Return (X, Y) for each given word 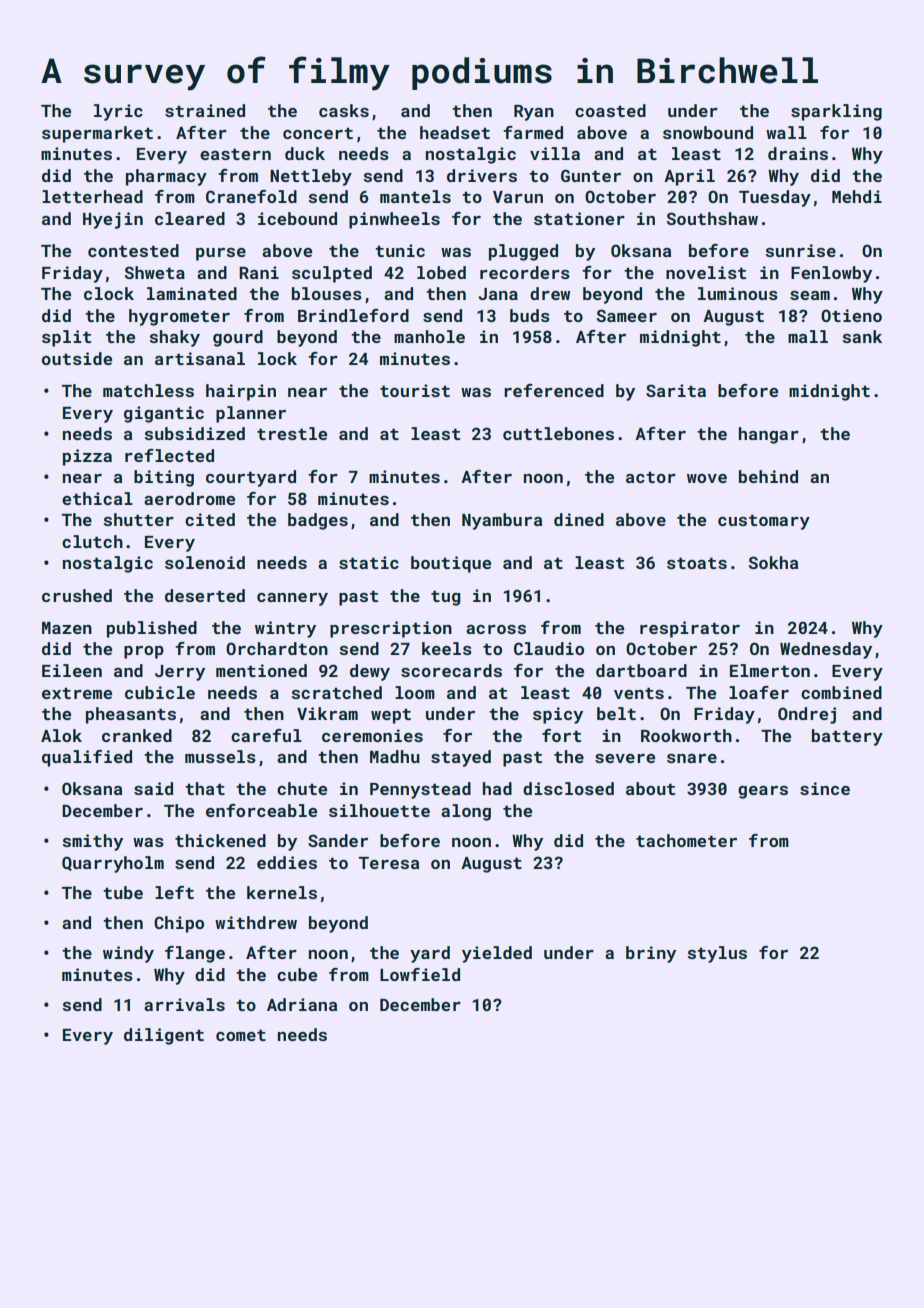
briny (651, 954)
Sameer (627, 315)
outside (77, 358)
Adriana (302, 1004)
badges (318, 521)
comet (241, 1035)
